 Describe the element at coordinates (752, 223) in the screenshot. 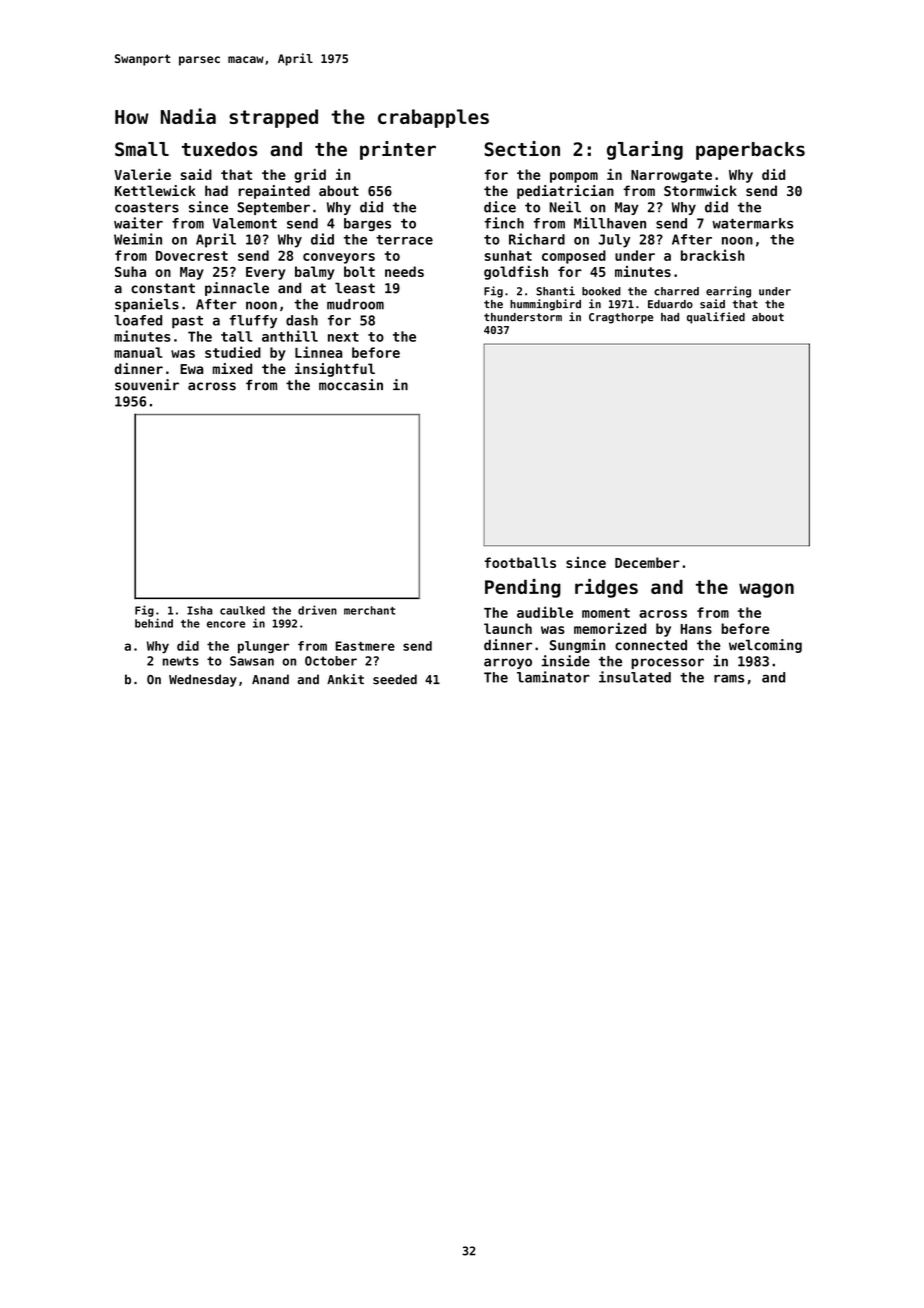

I see `watermarks` at that location.
